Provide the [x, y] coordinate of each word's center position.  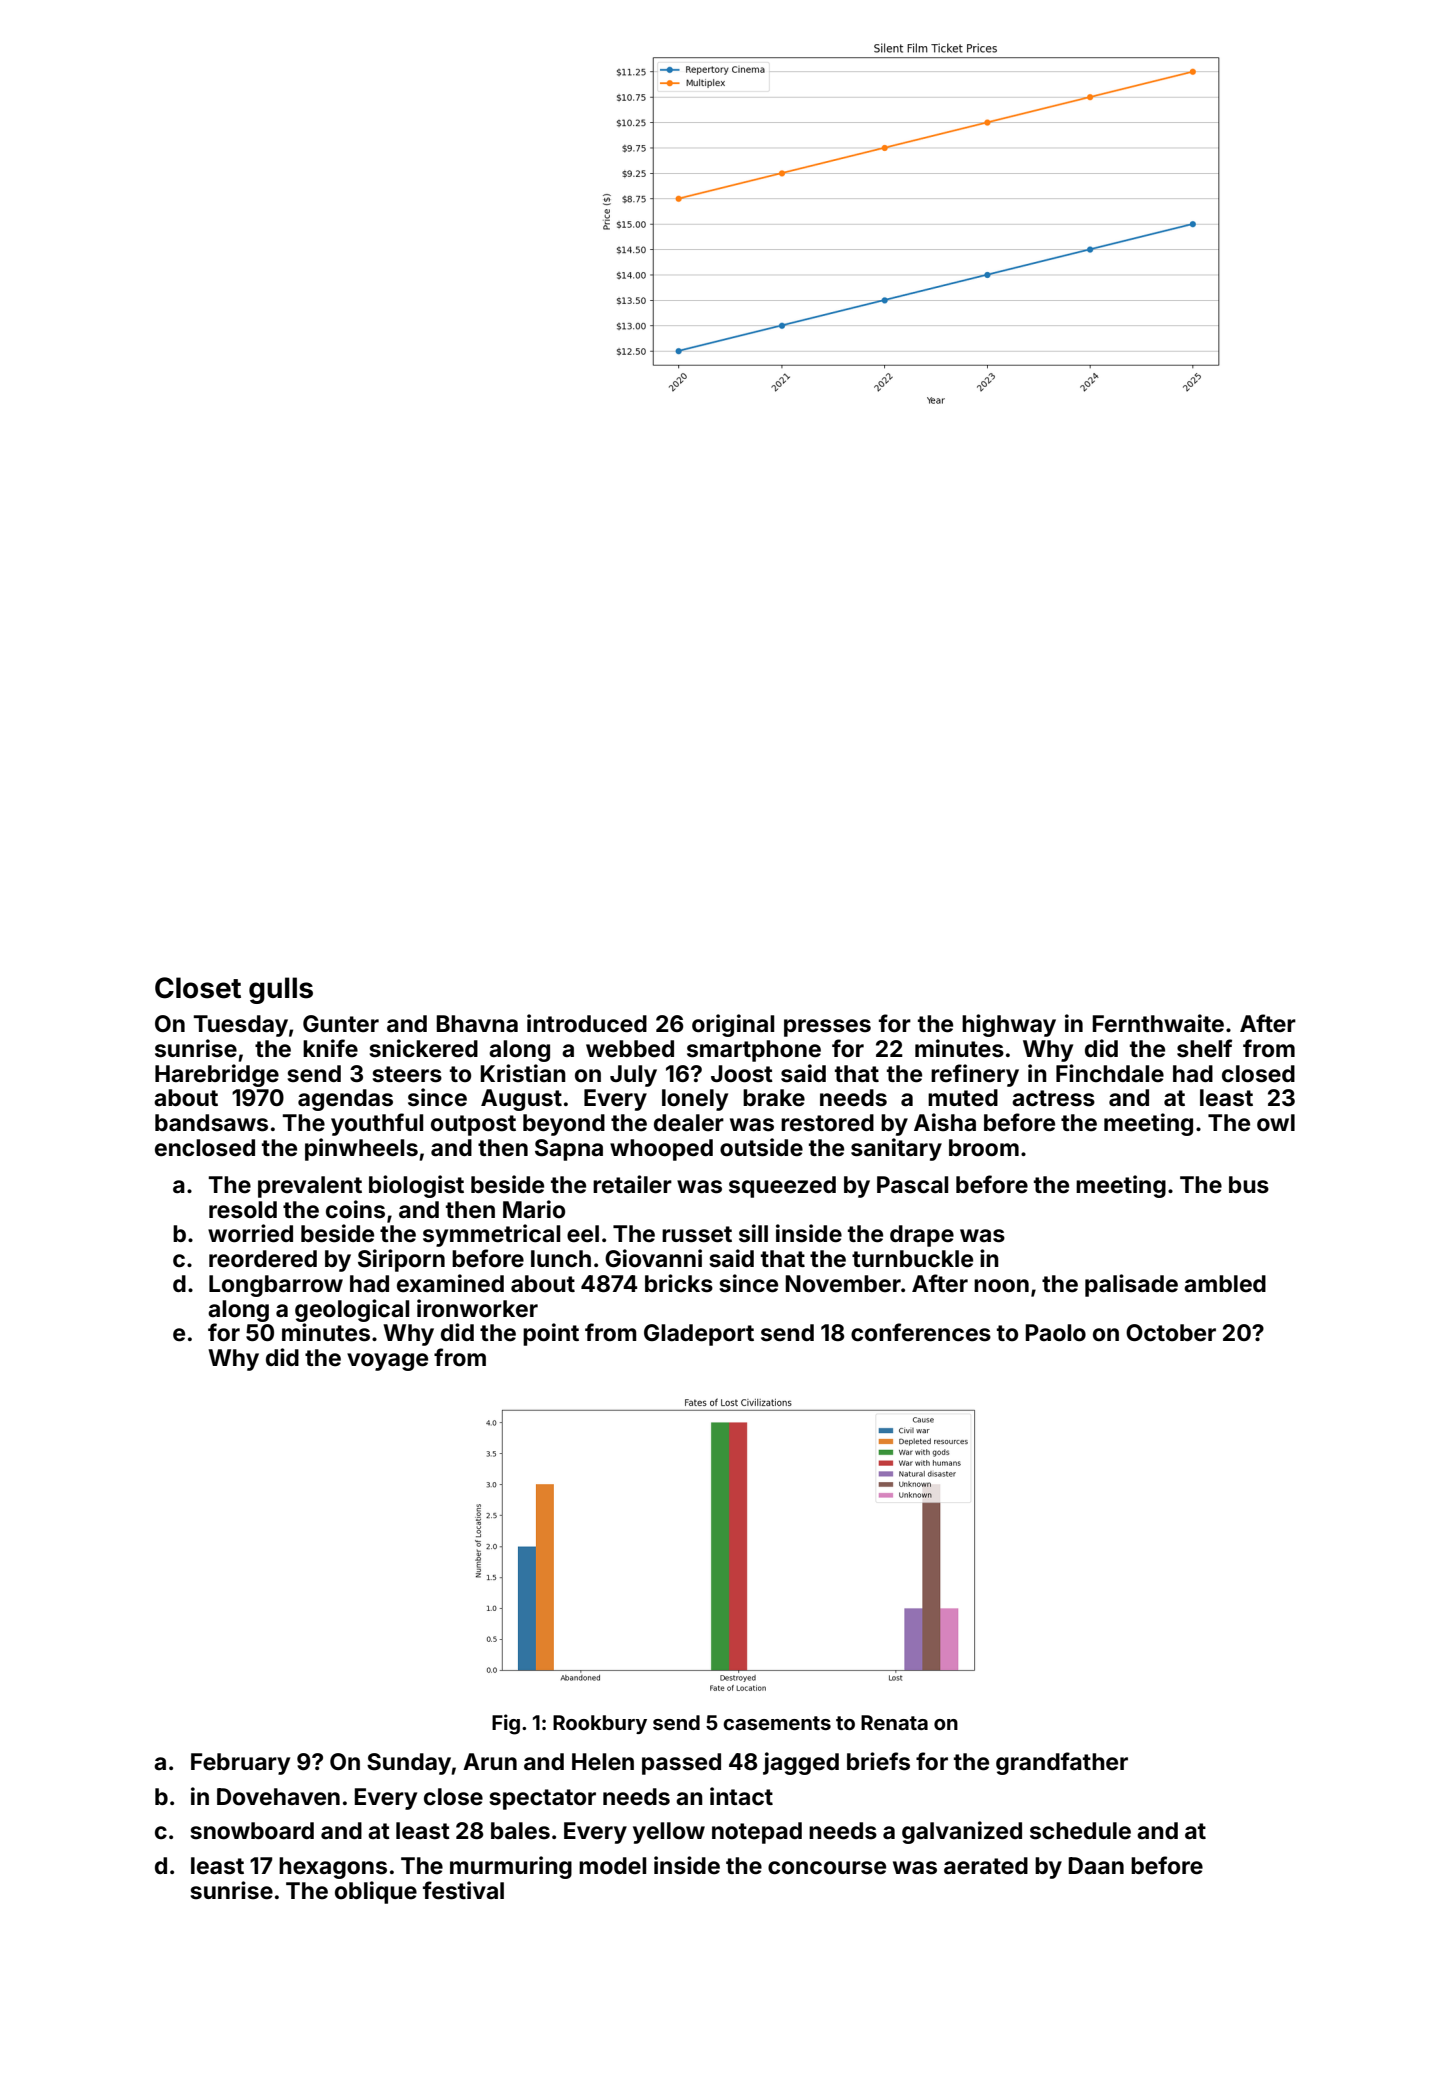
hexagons [333, 1868]
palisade [1131, 1285]
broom [984, 1148]
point [551, 1334]
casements [777, 1723]
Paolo [1055, 1333]
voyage [387, 1362]
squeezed [782, 1187]
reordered [263, 1259]
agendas [345, 1100]
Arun [490, 1761]
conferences [921, 1332]
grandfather [1062, 1763]
